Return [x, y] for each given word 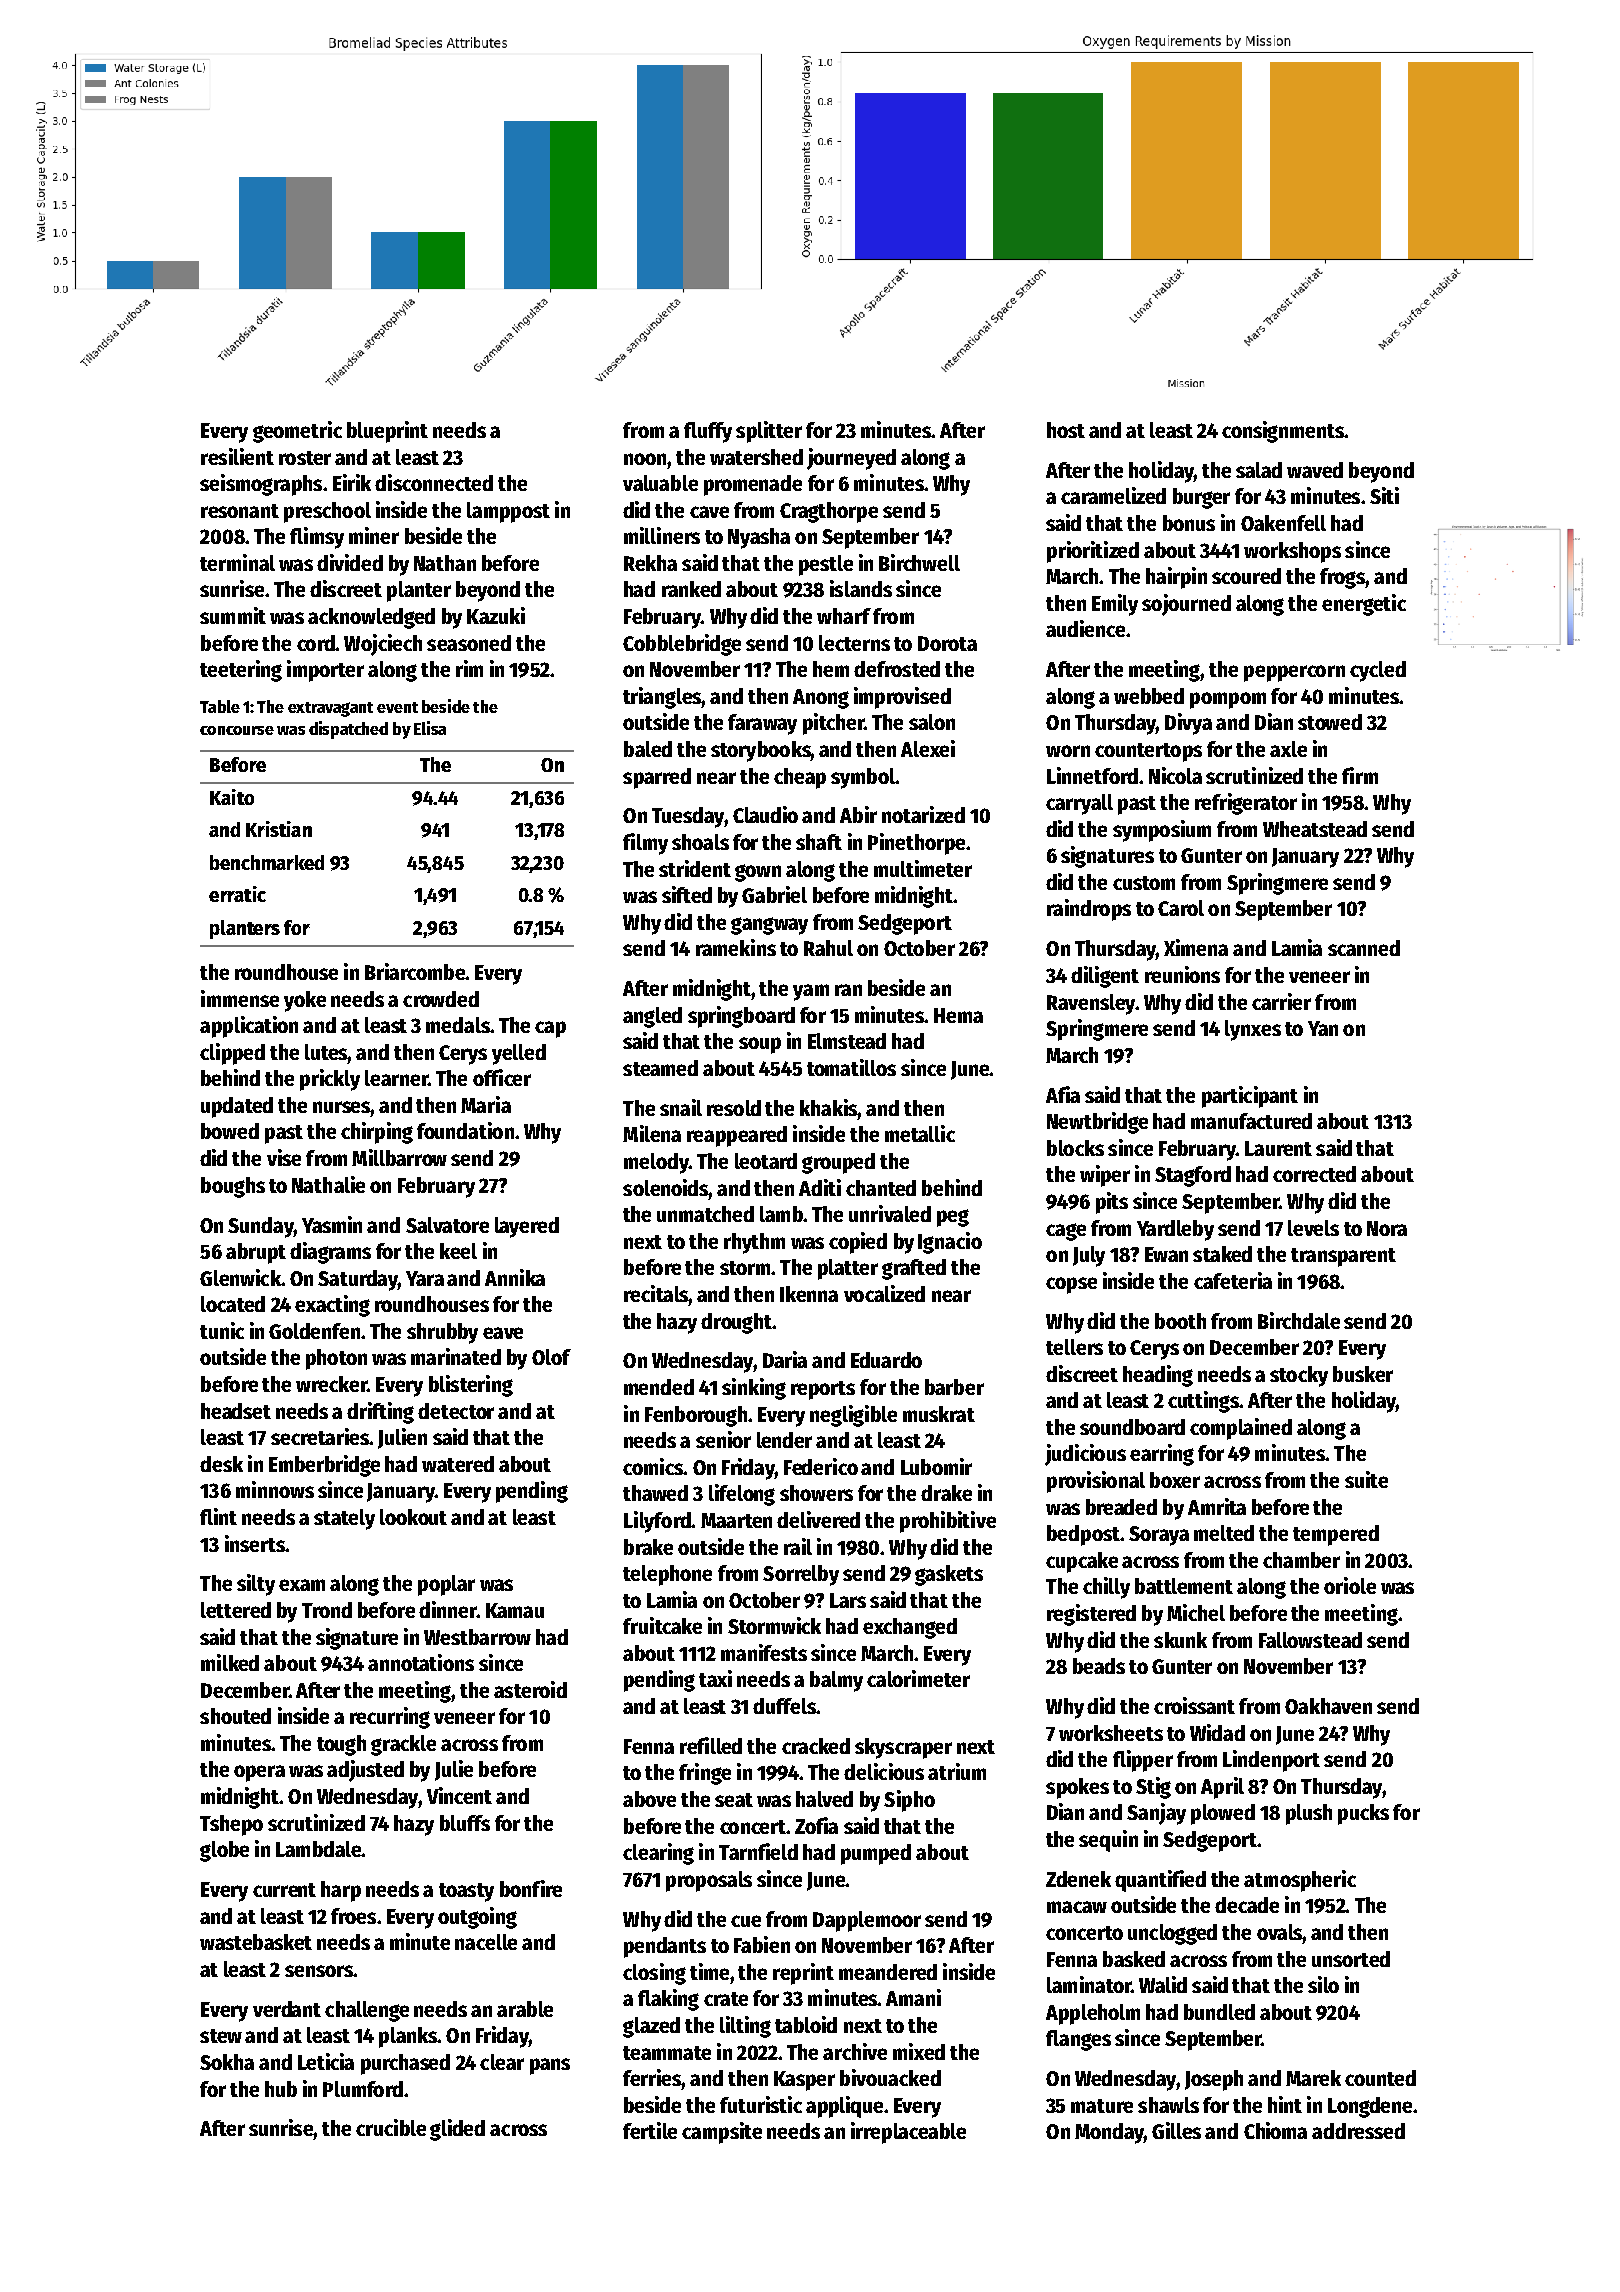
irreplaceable [908, 2133]
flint [218, 1516]
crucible [391, 2127]
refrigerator [1246, 804]
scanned [1364, 948]
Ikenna [809, 1294]
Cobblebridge [682, 645]
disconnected [434, 482]
